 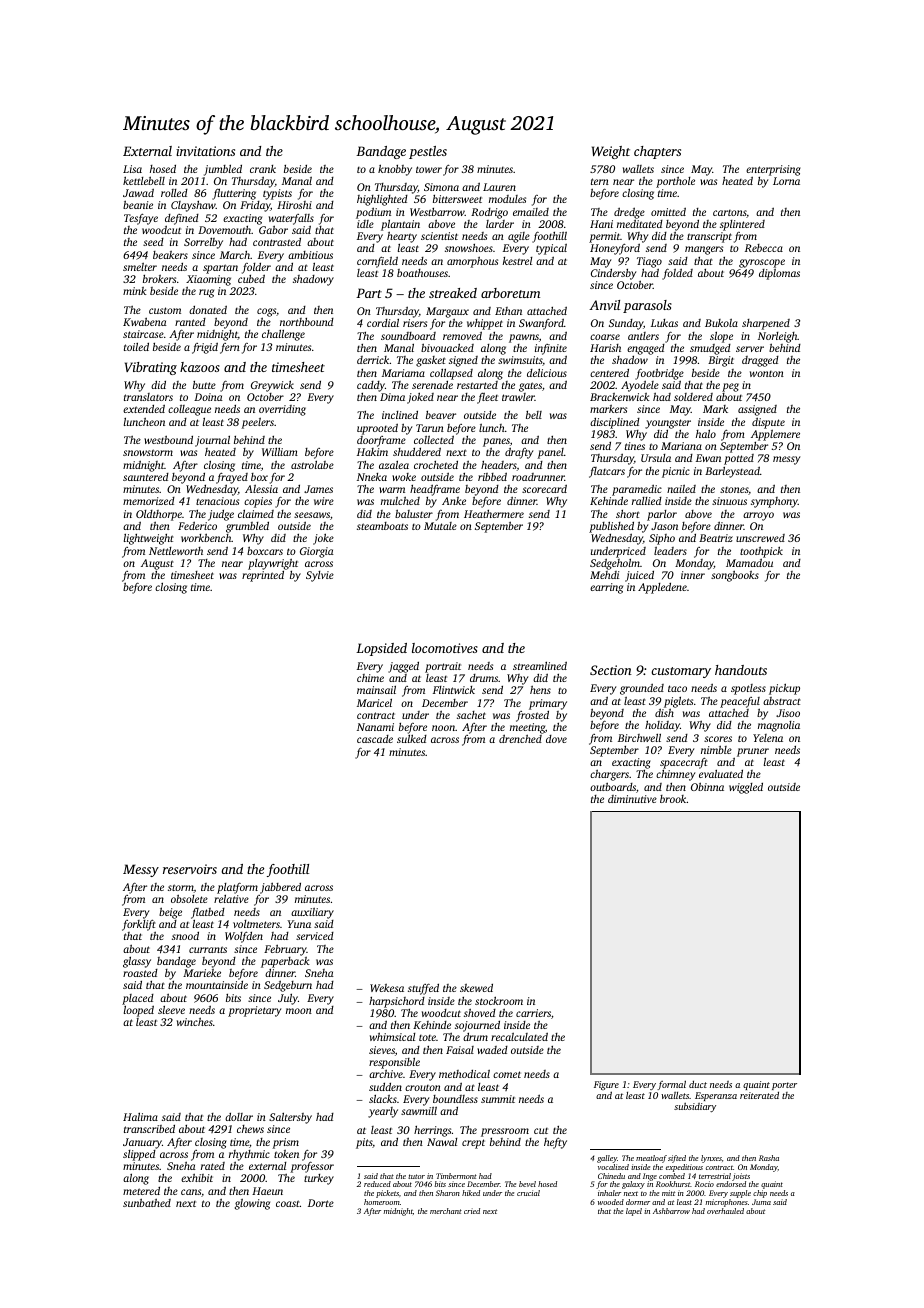 I want to click on transcribed, so click(x=149, y=1129).
